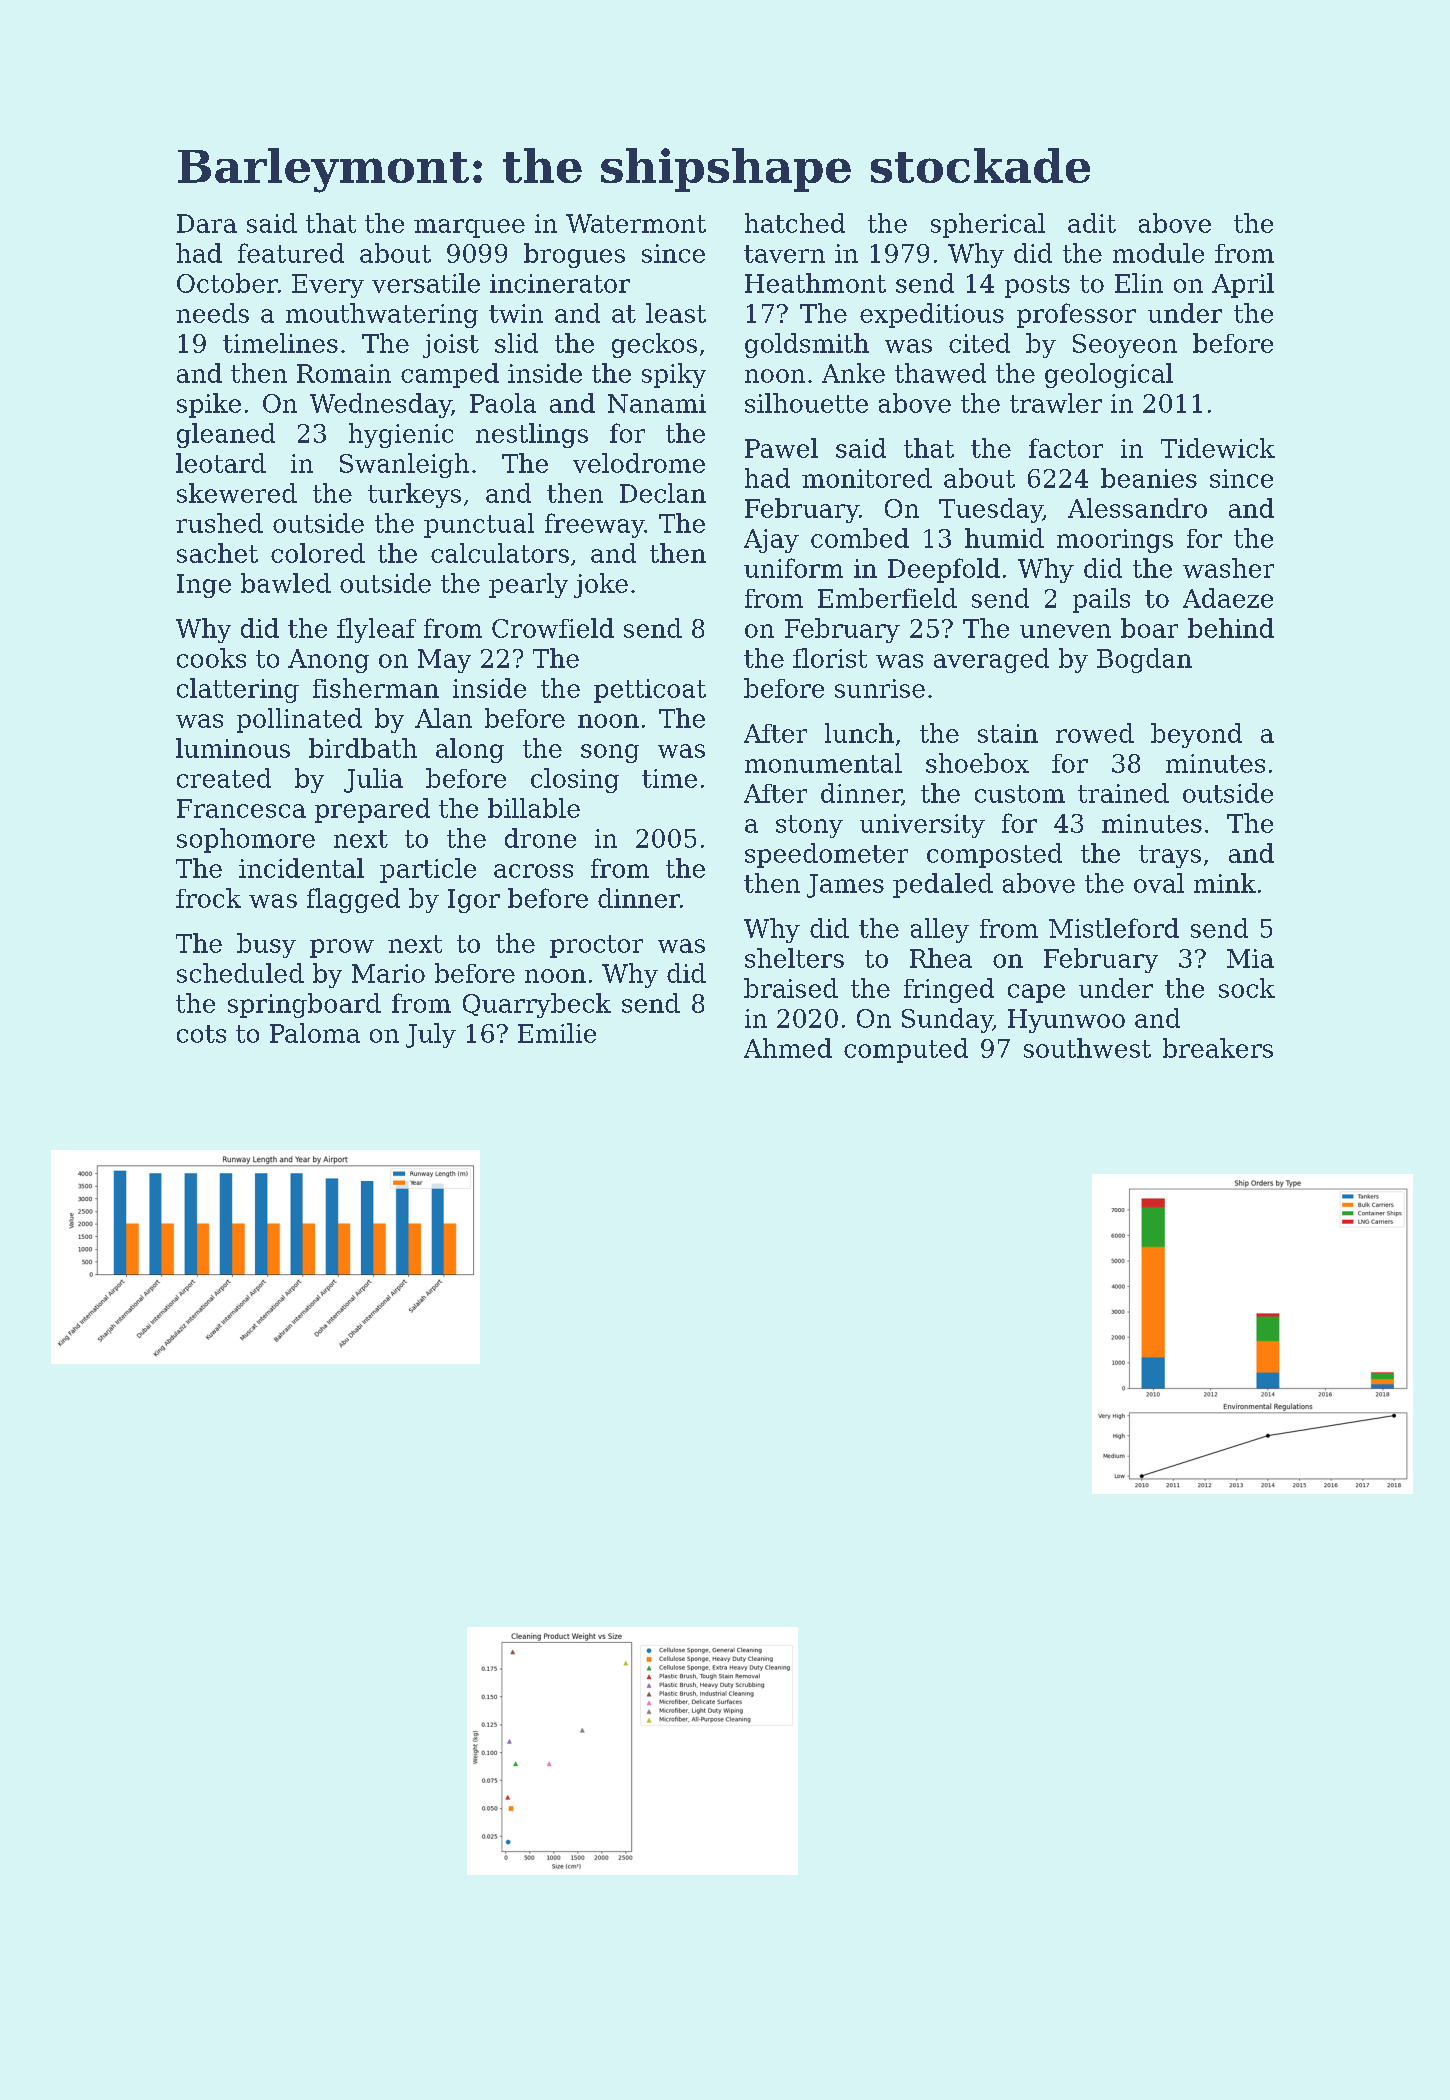 This document has width=1450, height=2100. I want to click on hatched, so click(795, 223).
